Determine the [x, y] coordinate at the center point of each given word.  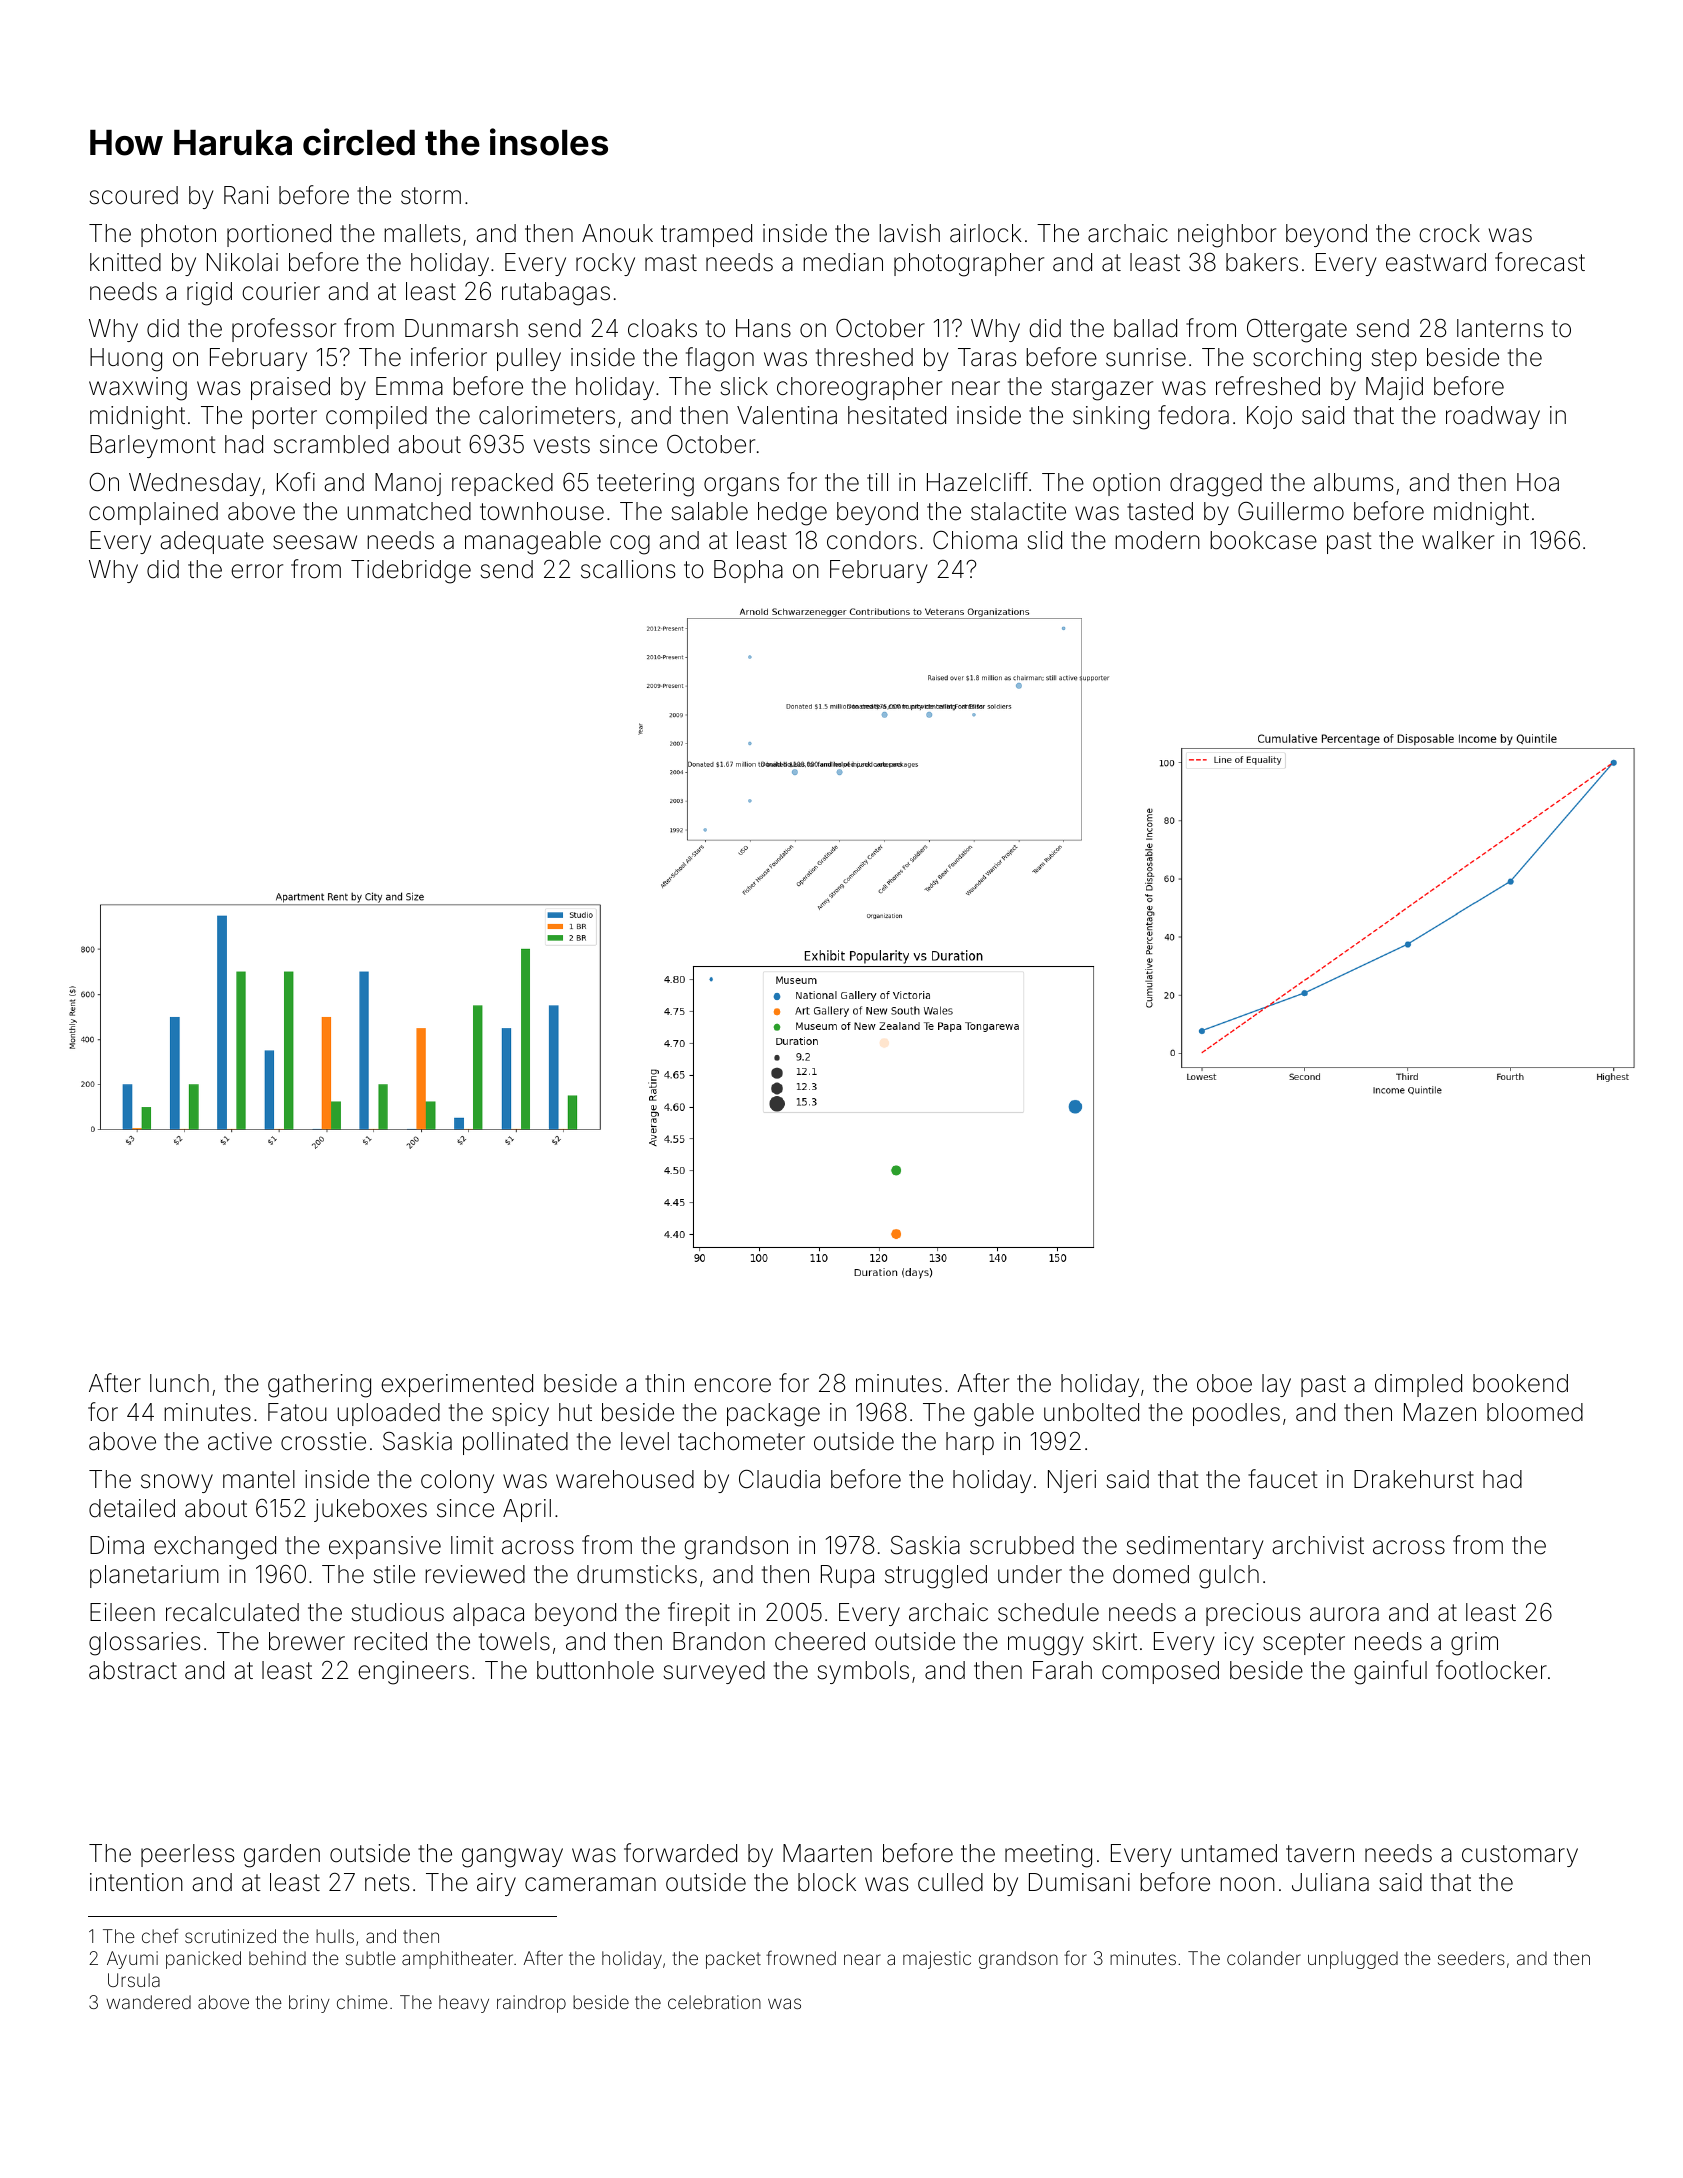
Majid [1394, 388]
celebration [714, 2002]
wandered [148, 2002]
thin [664, 1383]
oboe [1224, 1383]
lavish [909, 233]
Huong [126, 360]
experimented [457, 1385]
